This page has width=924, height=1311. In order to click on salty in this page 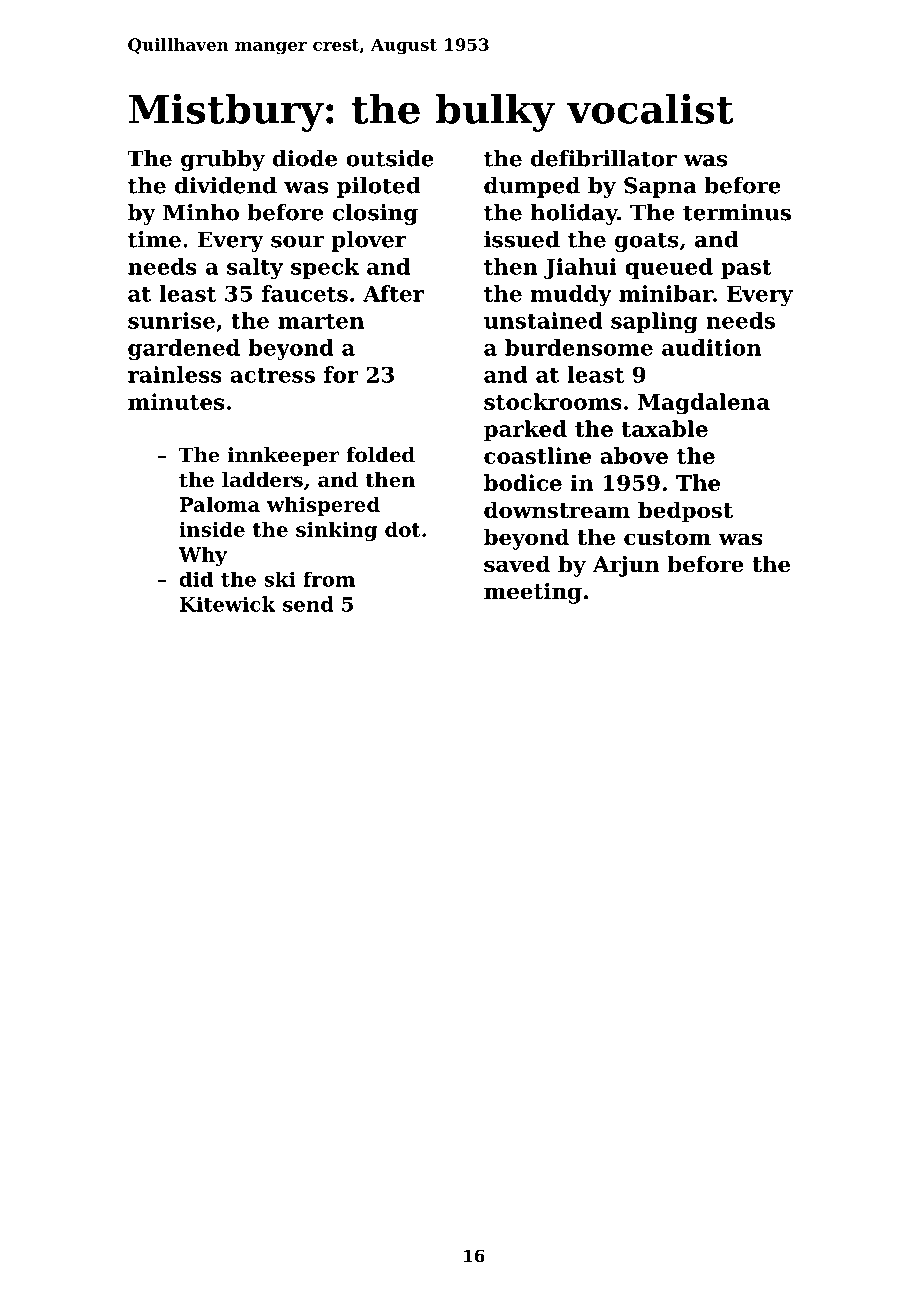, I will do `click(255, 268)`.
